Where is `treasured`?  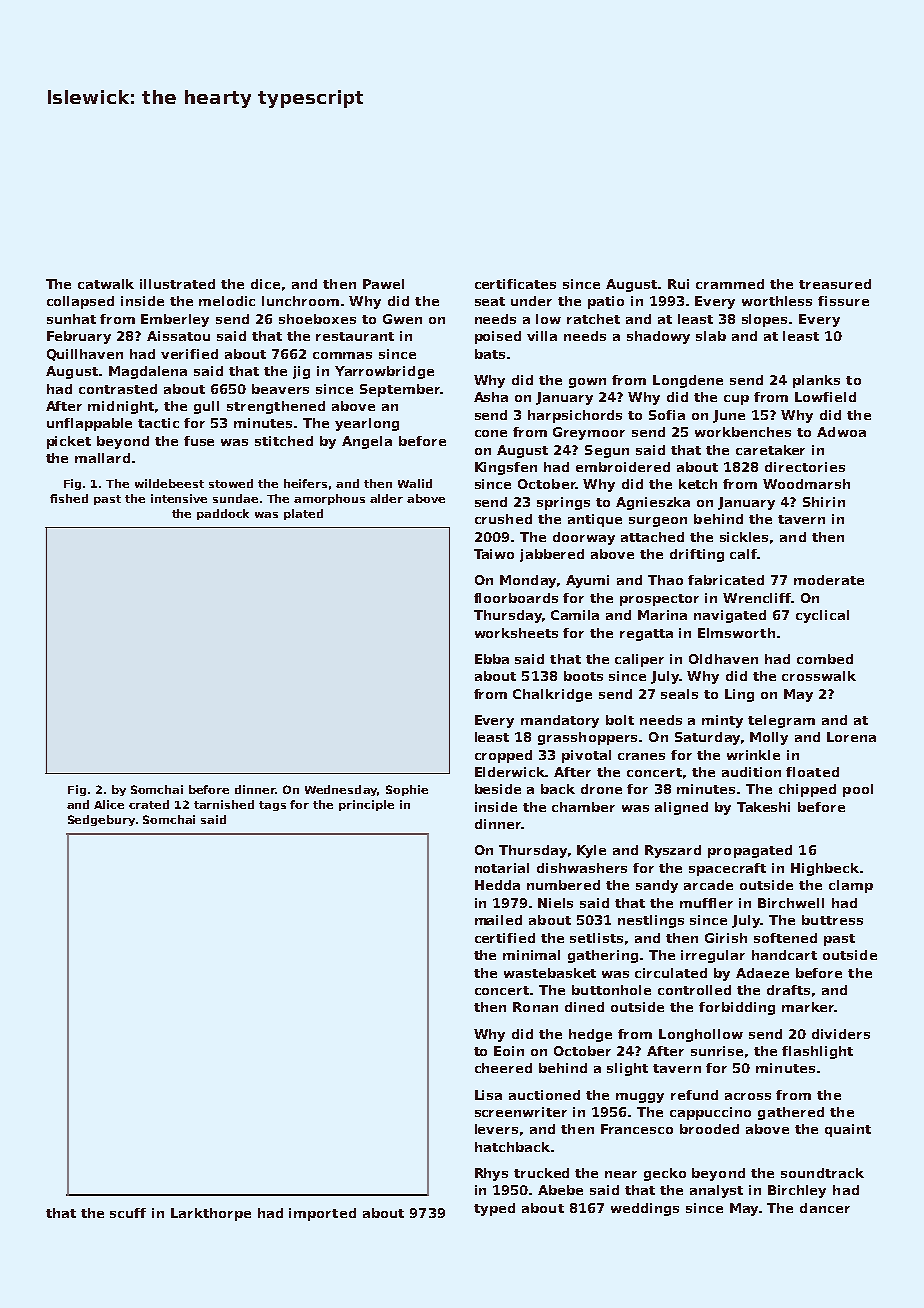
treasured is located at coordinates (835, 284).
